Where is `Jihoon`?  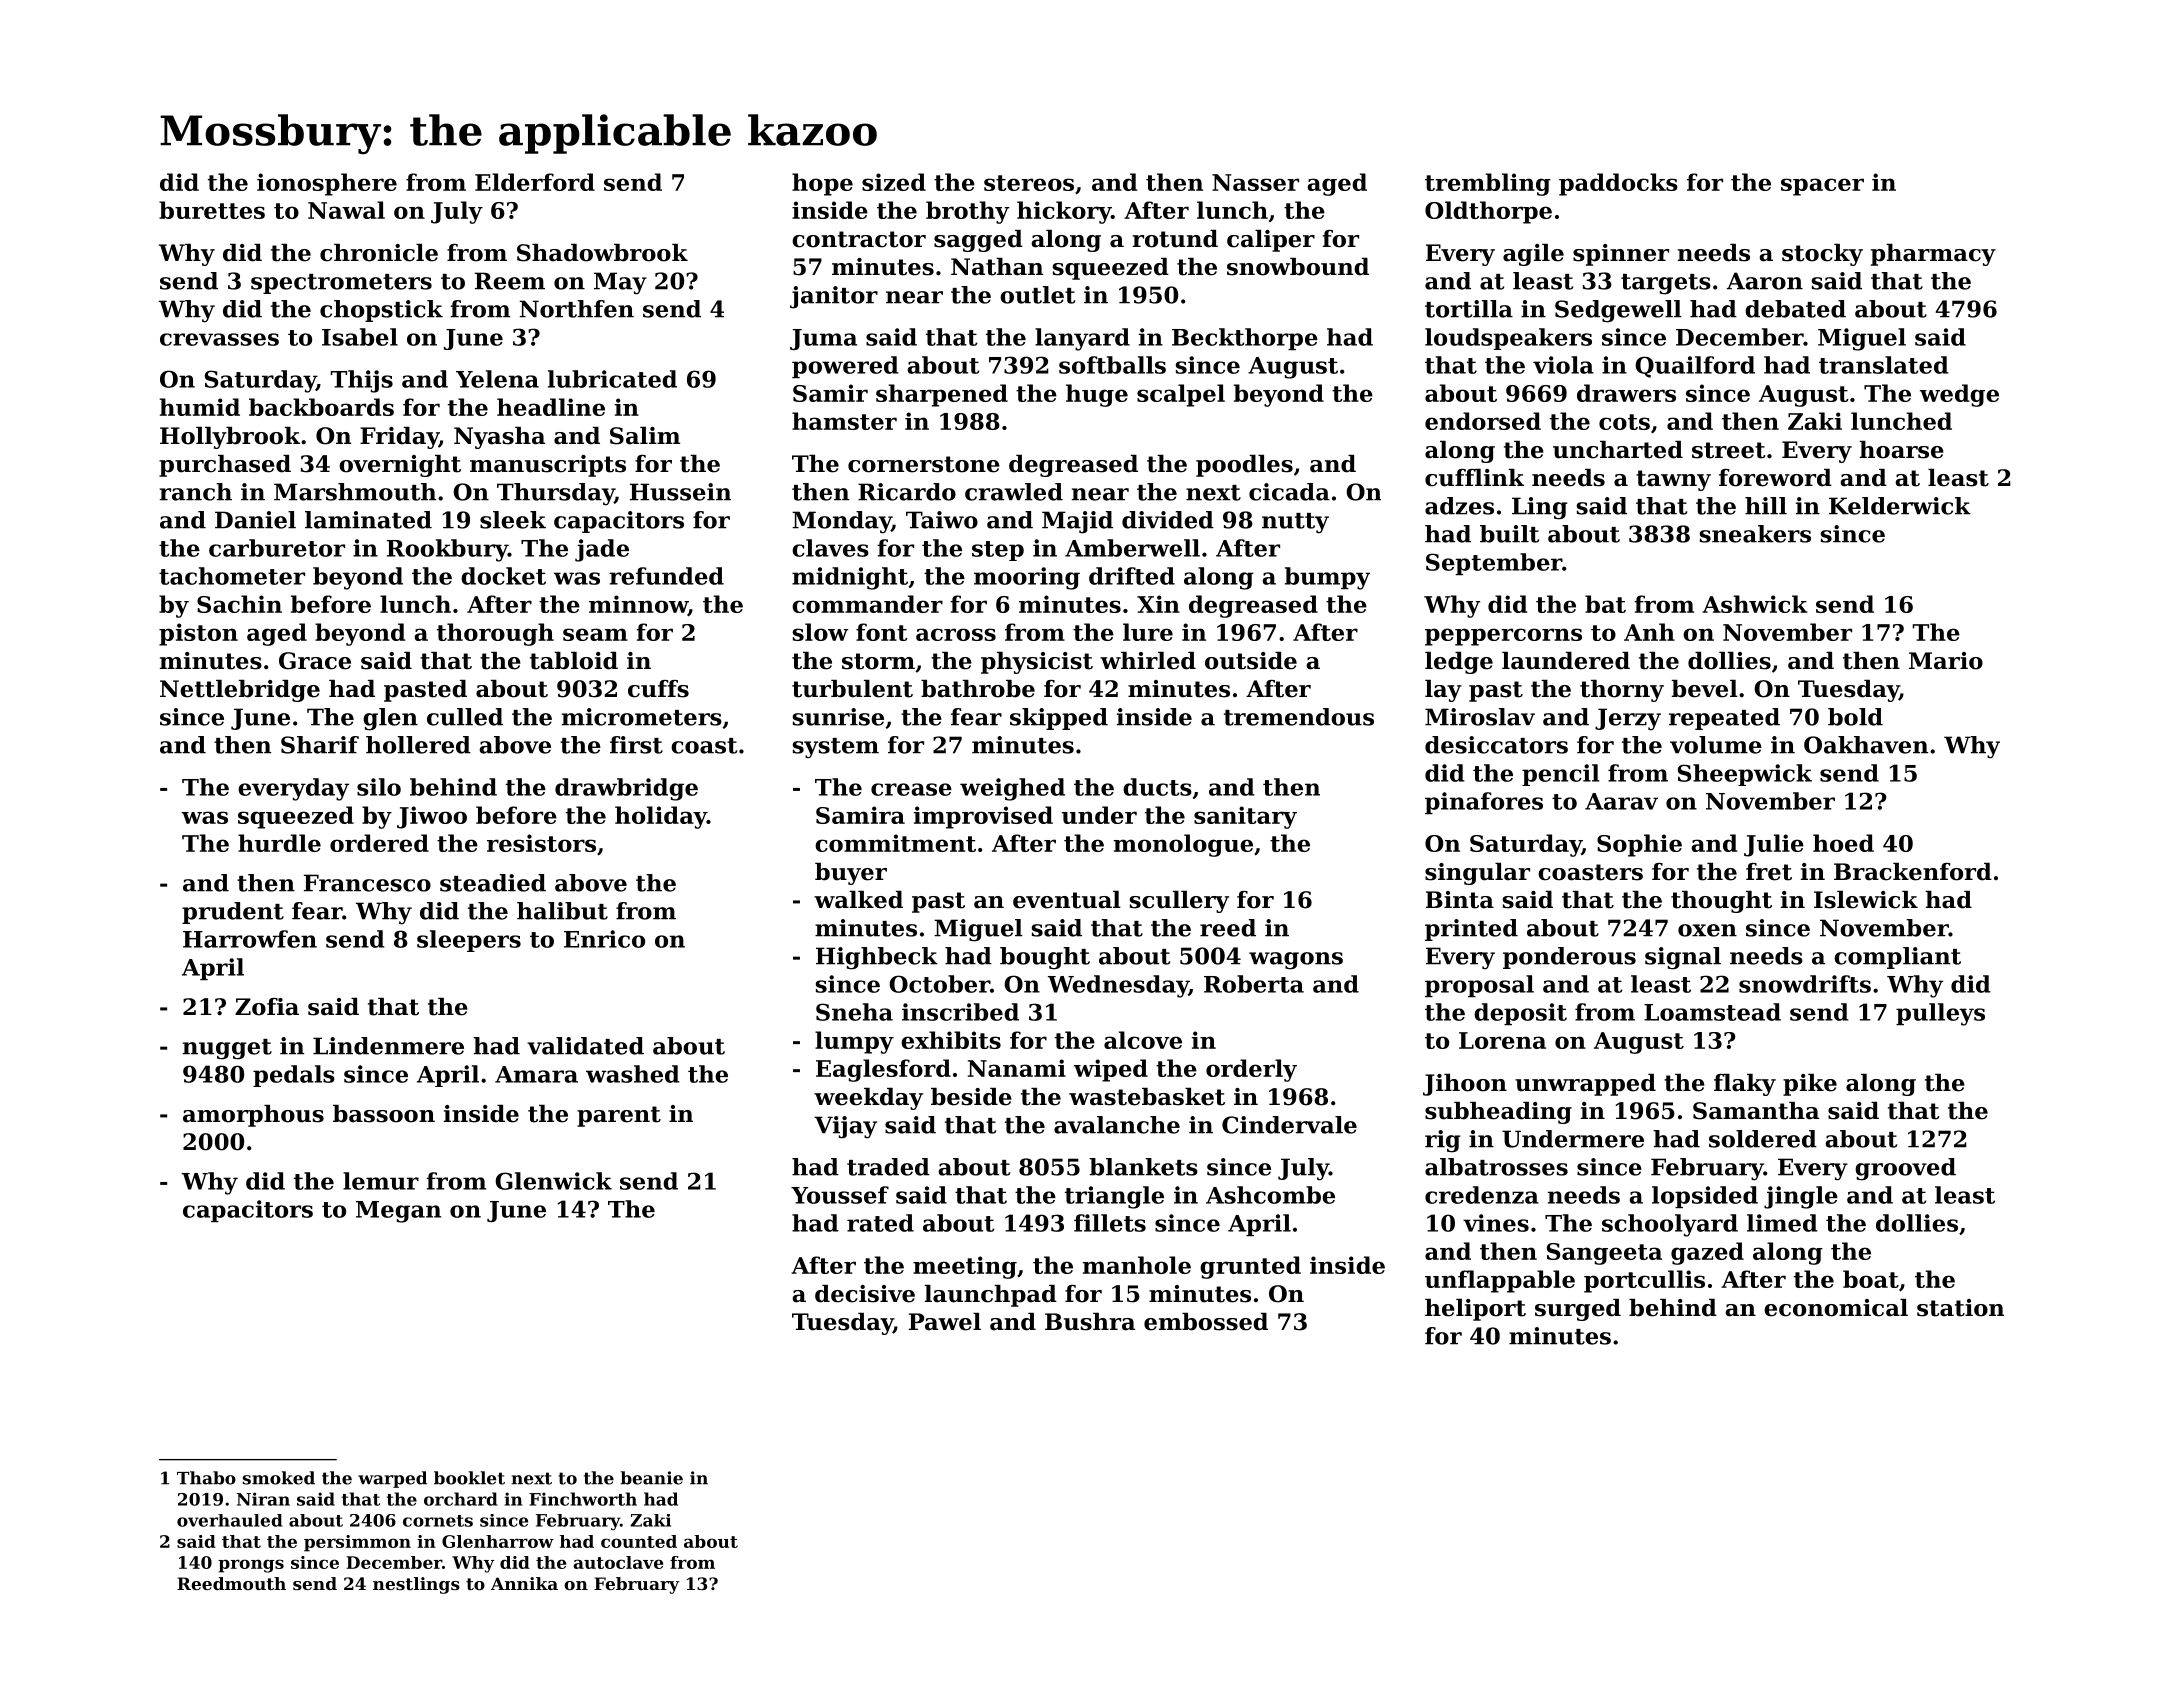
Jihoon is located at coordinates (1465, 1085).
